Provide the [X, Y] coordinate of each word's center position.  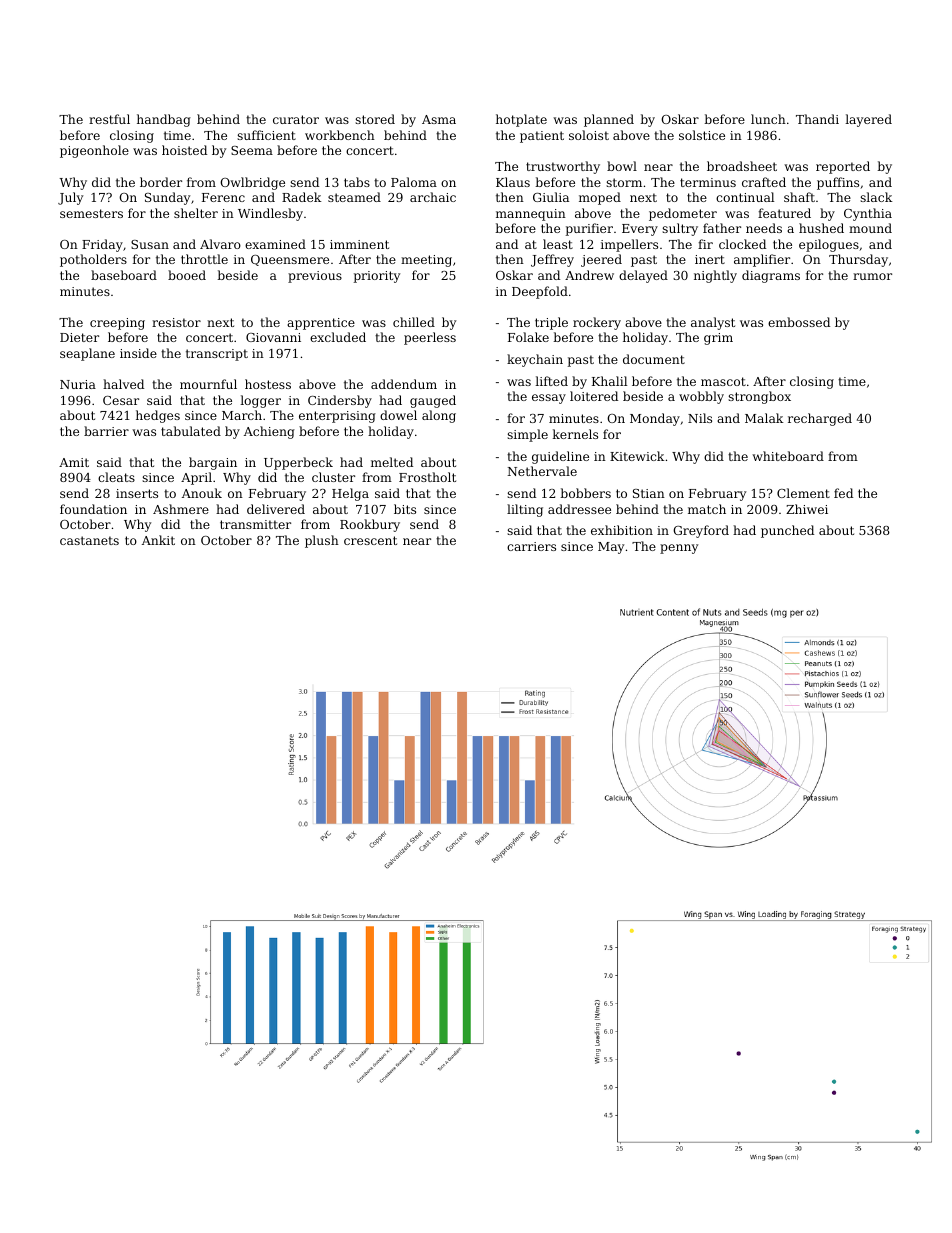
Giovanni [273, 337]
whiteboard [788, 456]
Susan [150, 244]
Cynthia [868, 214]
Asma [439, 119]
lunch [768, 119]
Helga [350, 494]
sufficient [266, 135]
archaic [433, 197]
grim [718, 339]
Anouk [202, 493]
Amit [74, 462]
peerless [430, 338]
